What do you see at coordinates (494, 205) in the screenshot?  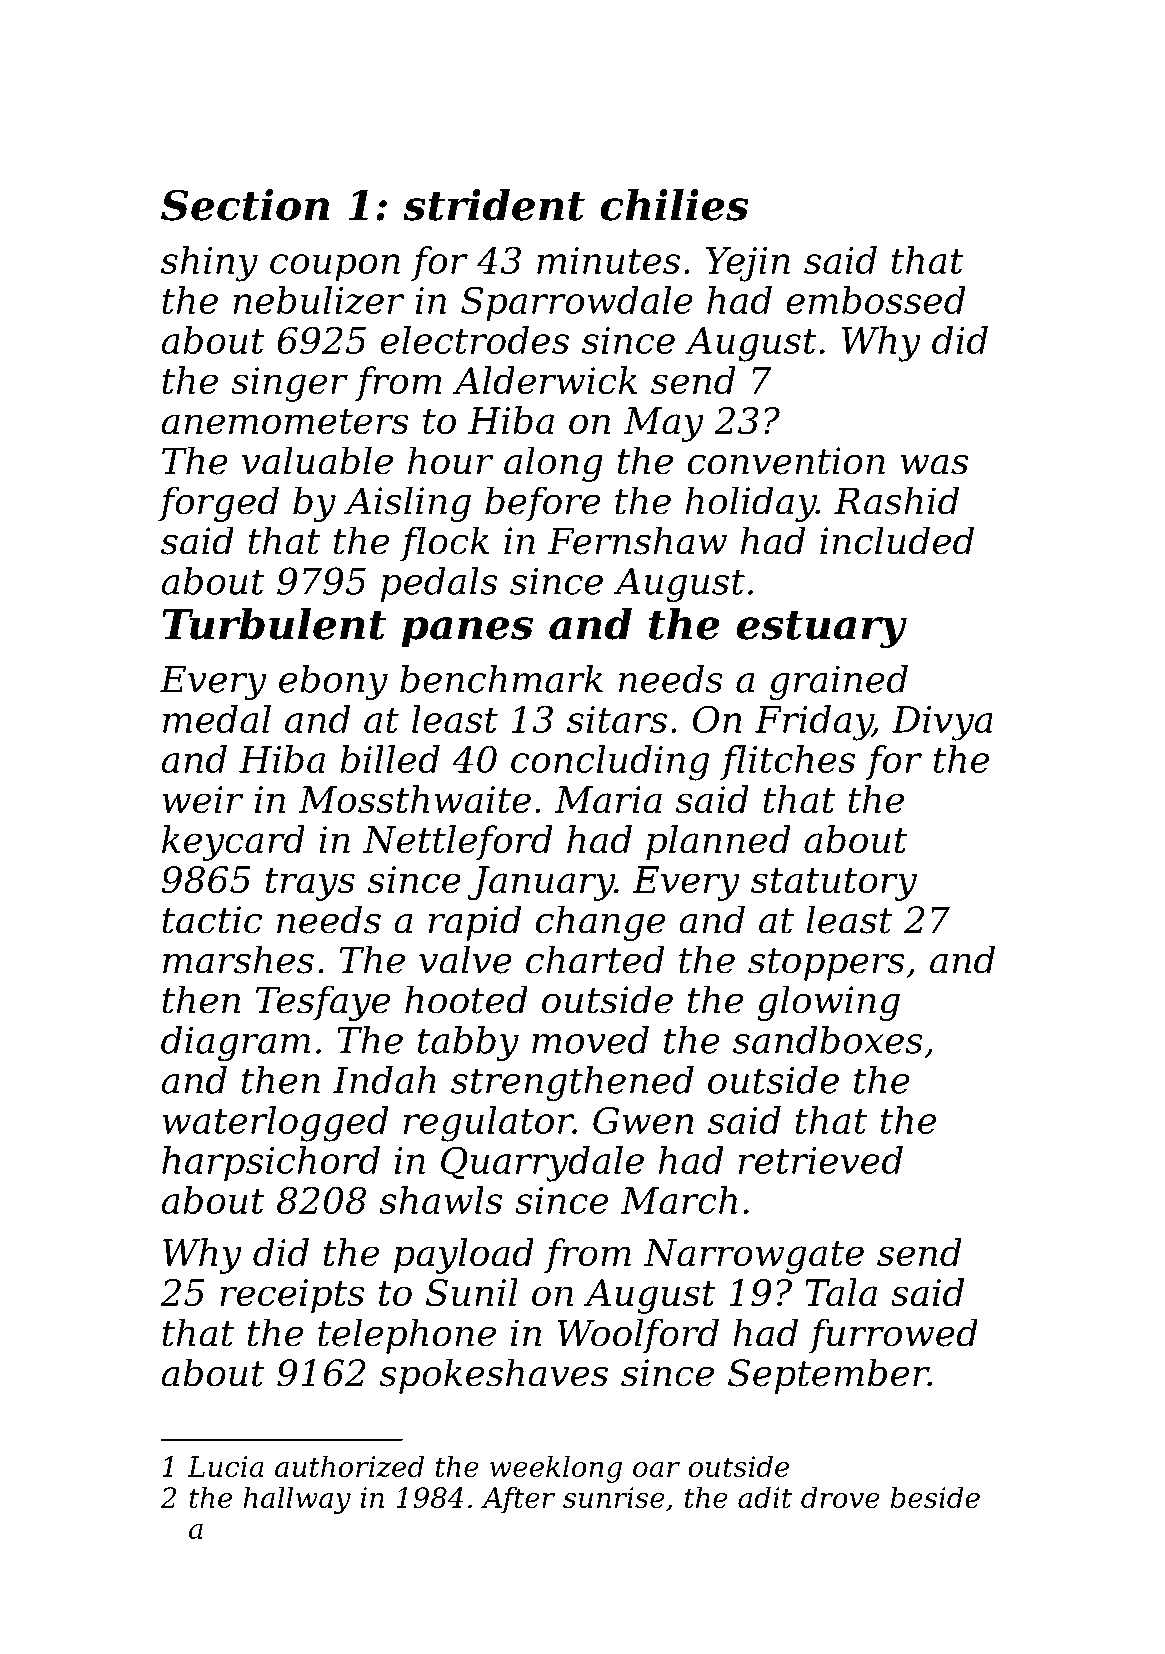 I see `strident` at bounding box center [494, 205].
